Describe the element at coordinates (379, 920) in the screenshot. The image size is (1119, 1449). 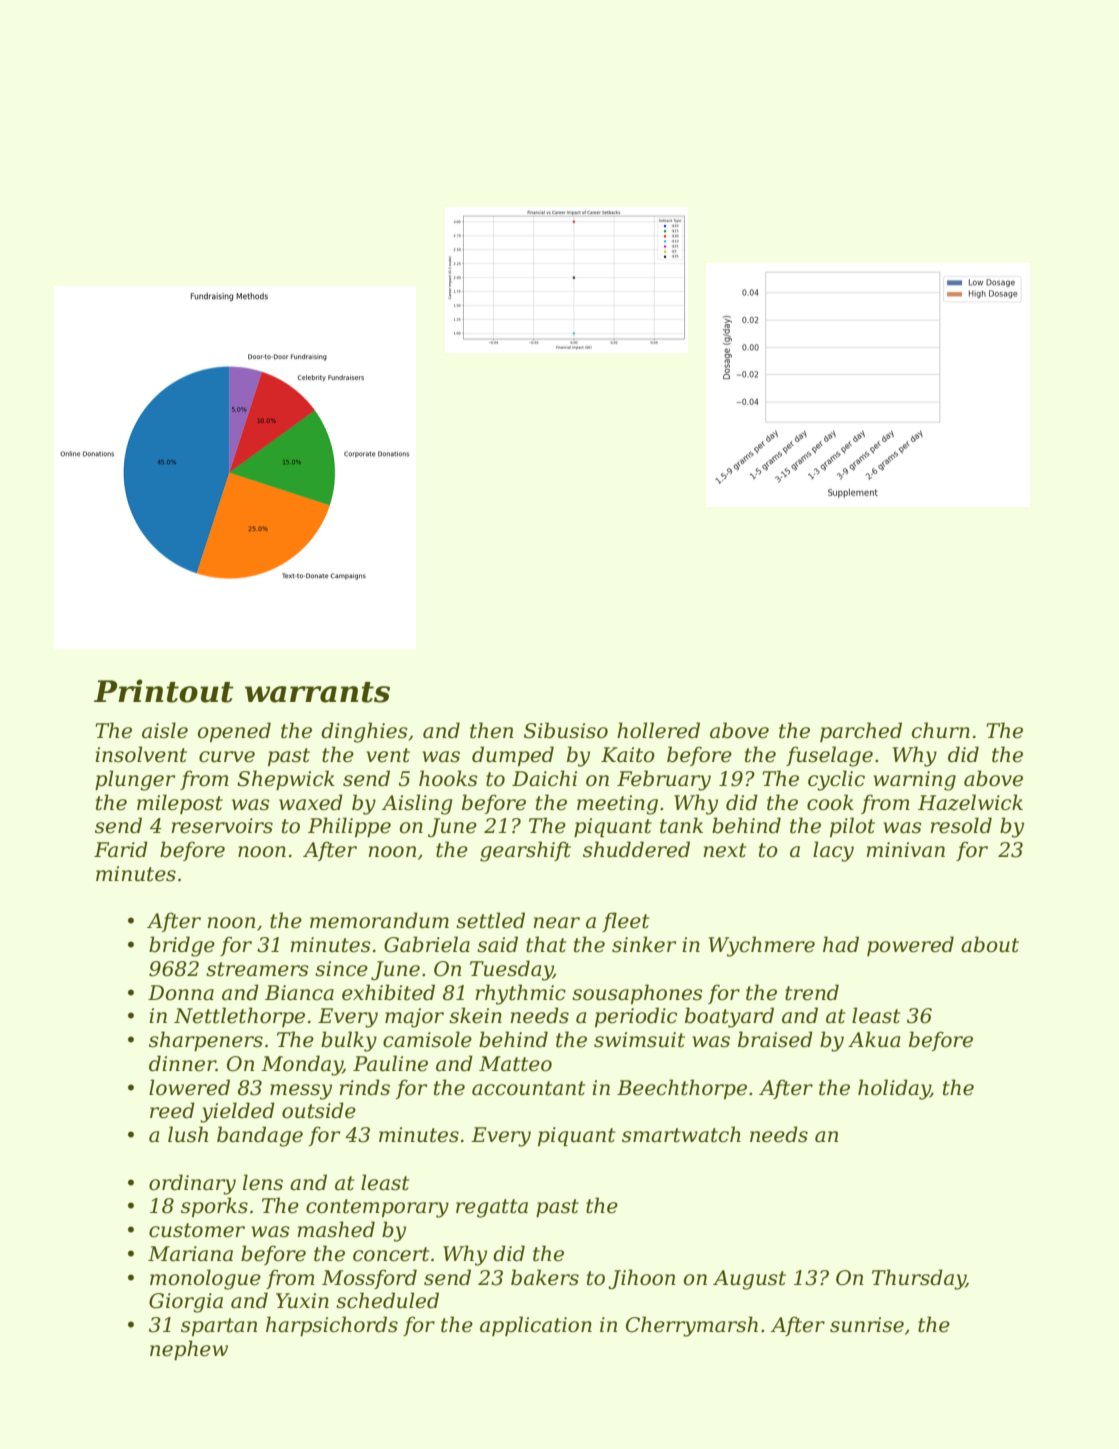
I see `memorandum` at that location.
